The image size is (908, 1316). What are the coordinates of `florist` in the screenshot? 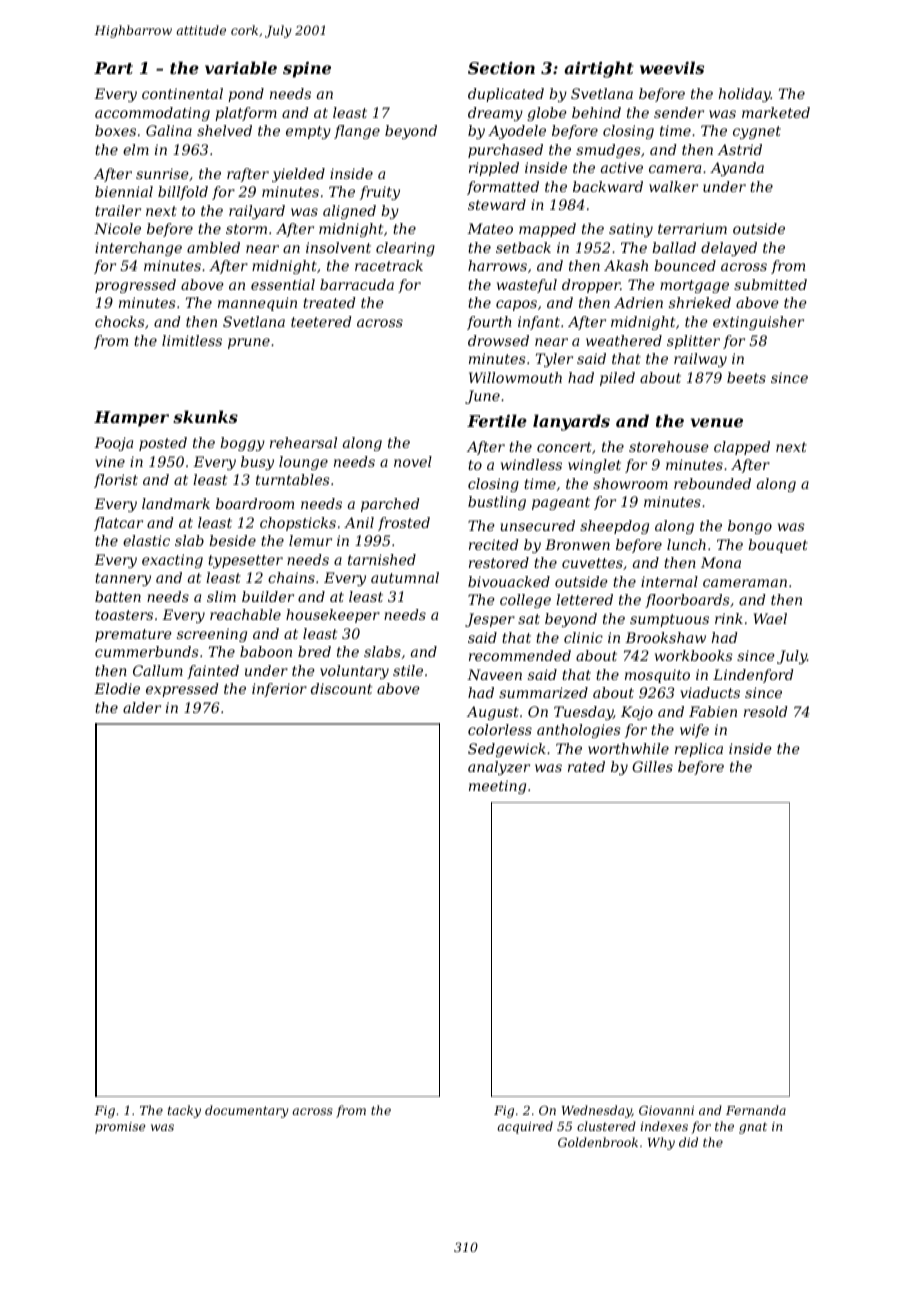 It's located at (116, 481).
